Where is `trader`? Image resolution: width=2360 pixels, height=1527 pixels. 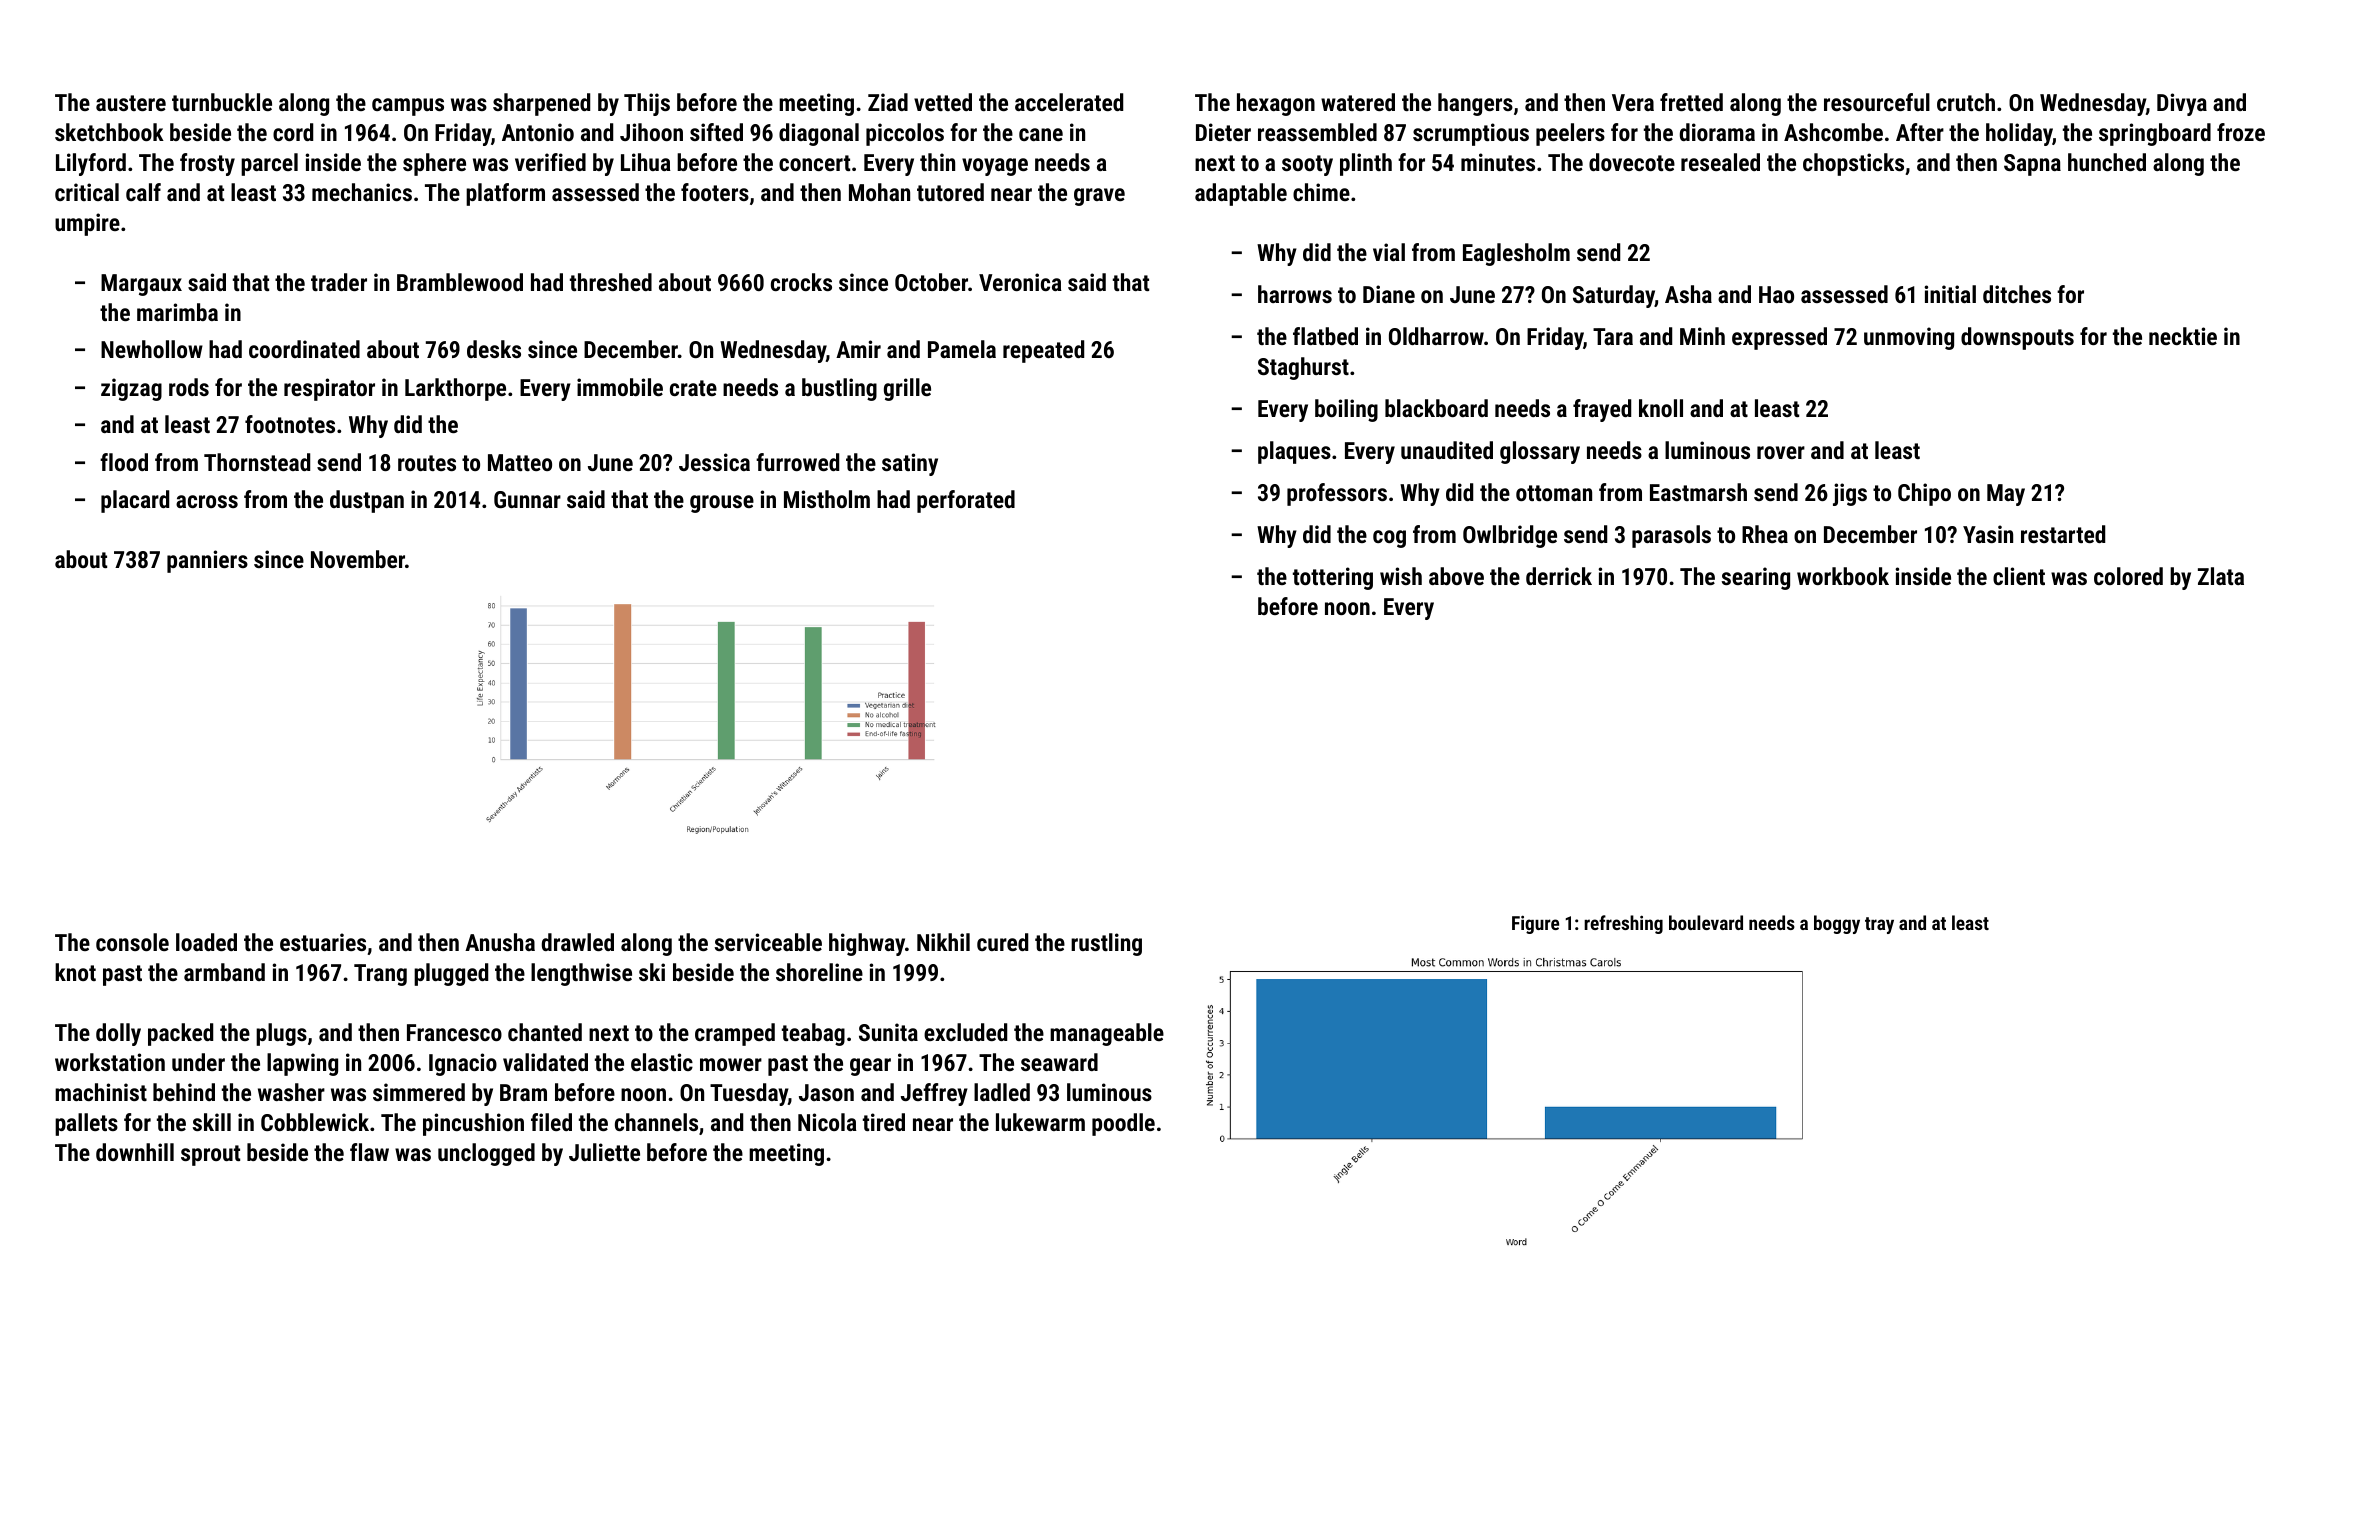
trader is located at coordinates (339, 282).
